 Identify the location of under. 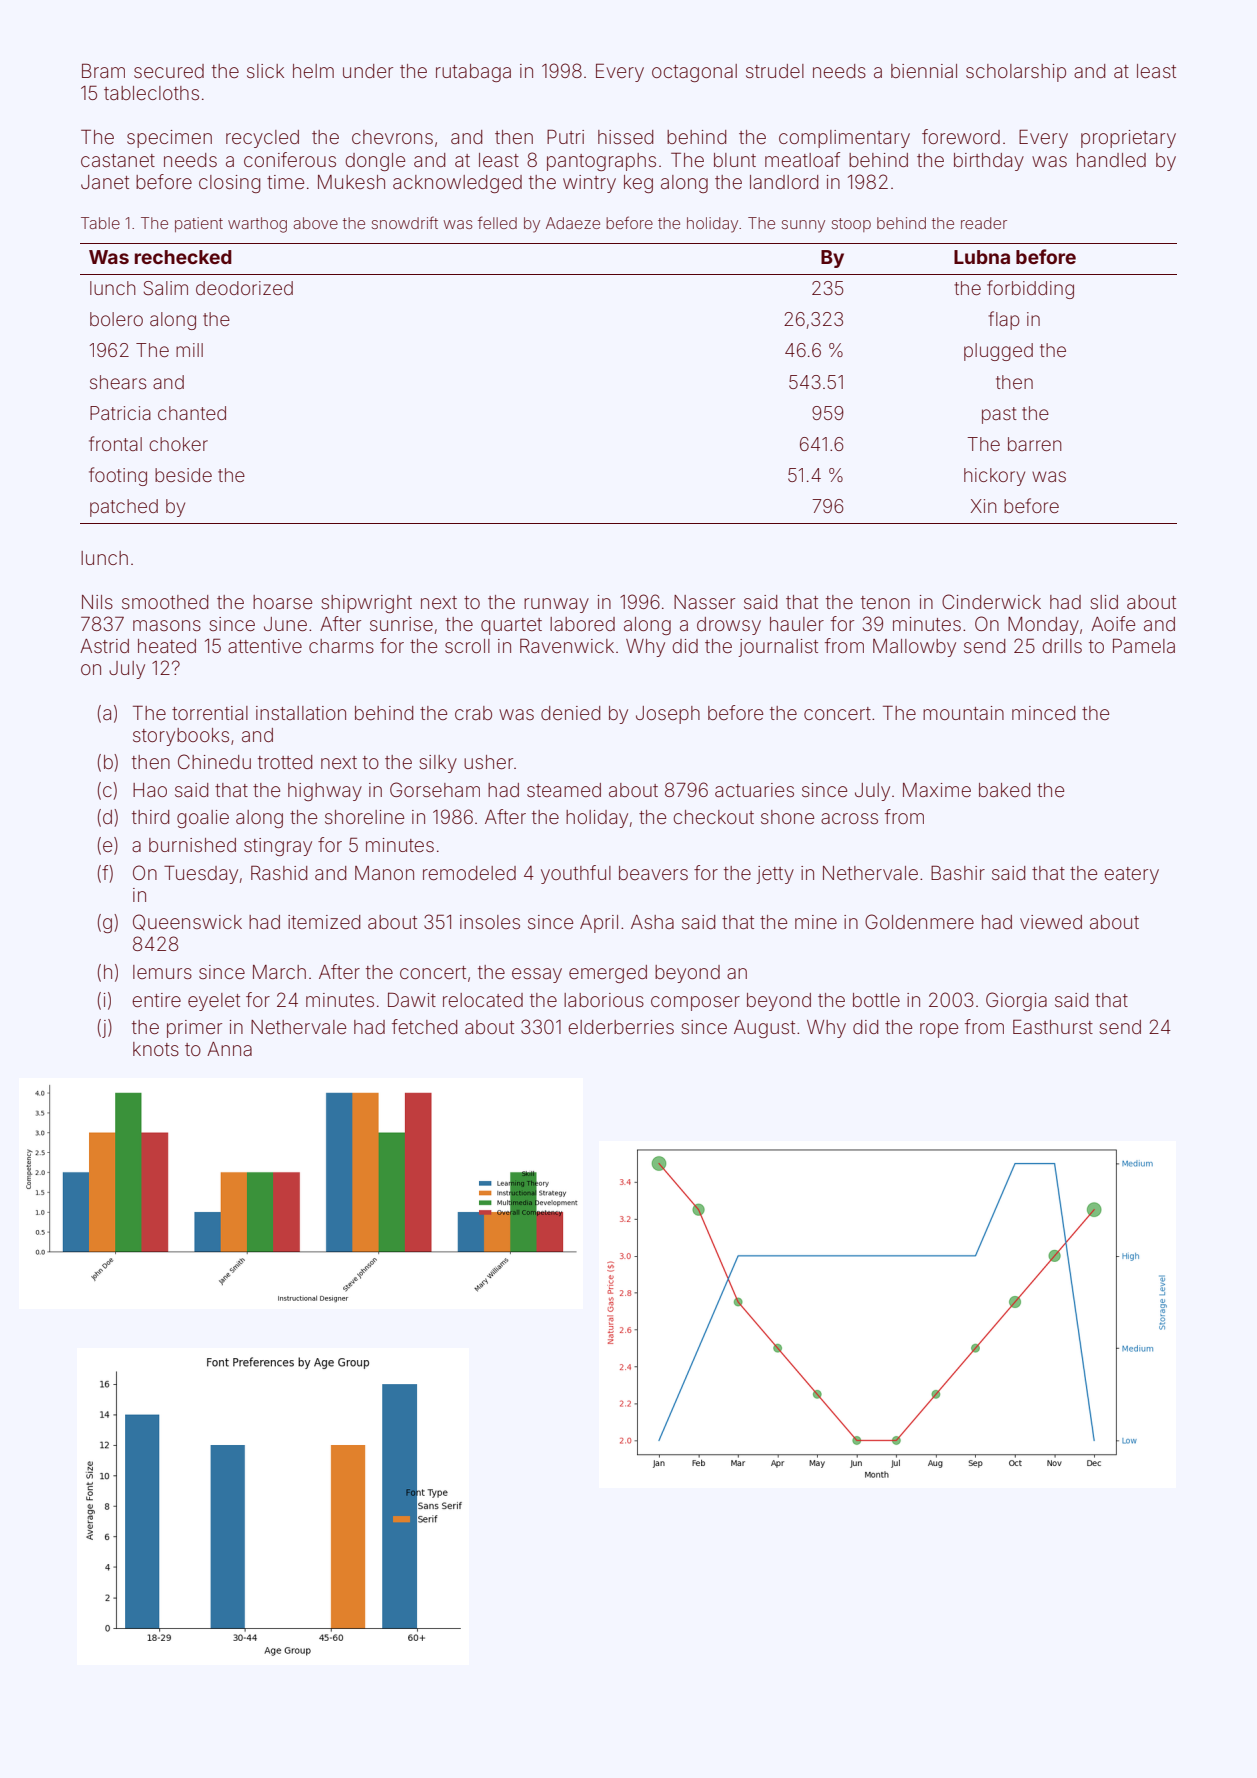
(368, 71).
